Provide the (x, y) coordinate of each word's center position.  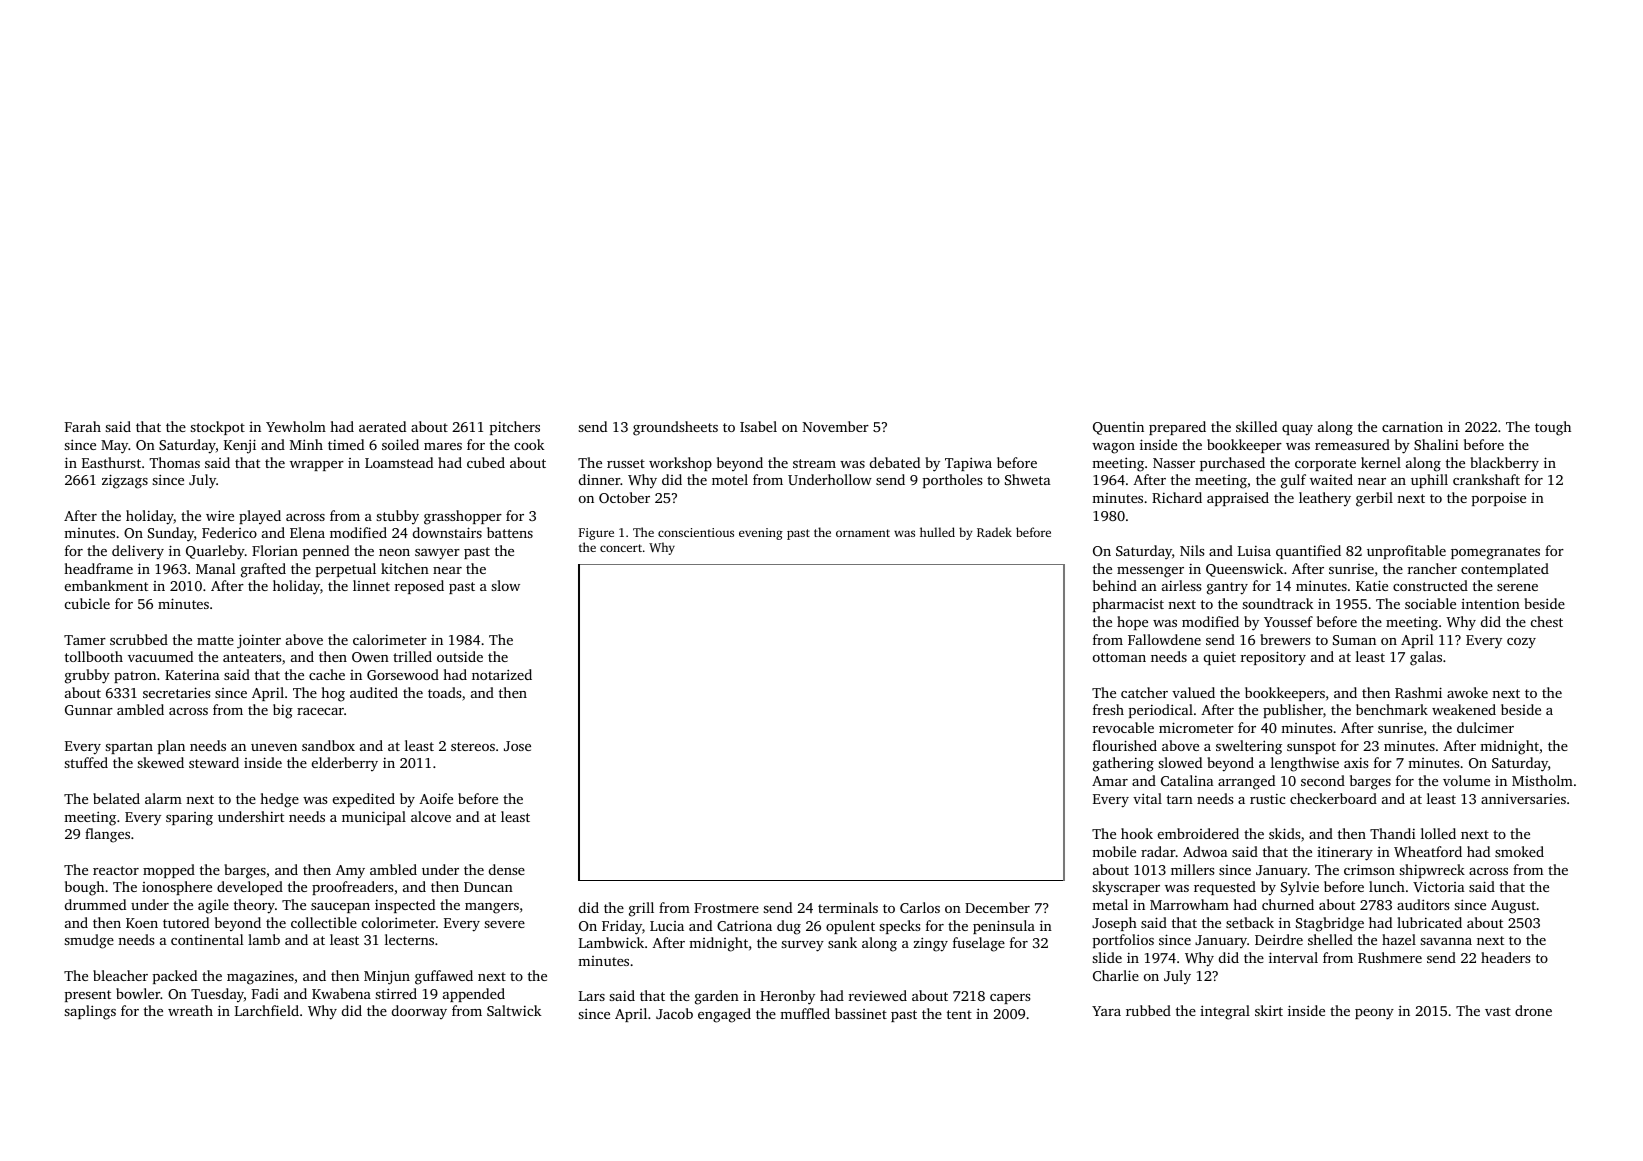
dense (507, 869)
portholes (952, 481)
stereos (473, 746)
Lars (592, 996)
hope (1132, 623)
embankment (106, 585)
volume (1466, 780)
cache (327, 674)
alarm (163, 798)
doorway (419, 1012)
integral (1225, 1012)
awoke (1467, 692)
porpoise (1499, 499)
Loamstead (399, 462)
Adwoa (1205, 851)
